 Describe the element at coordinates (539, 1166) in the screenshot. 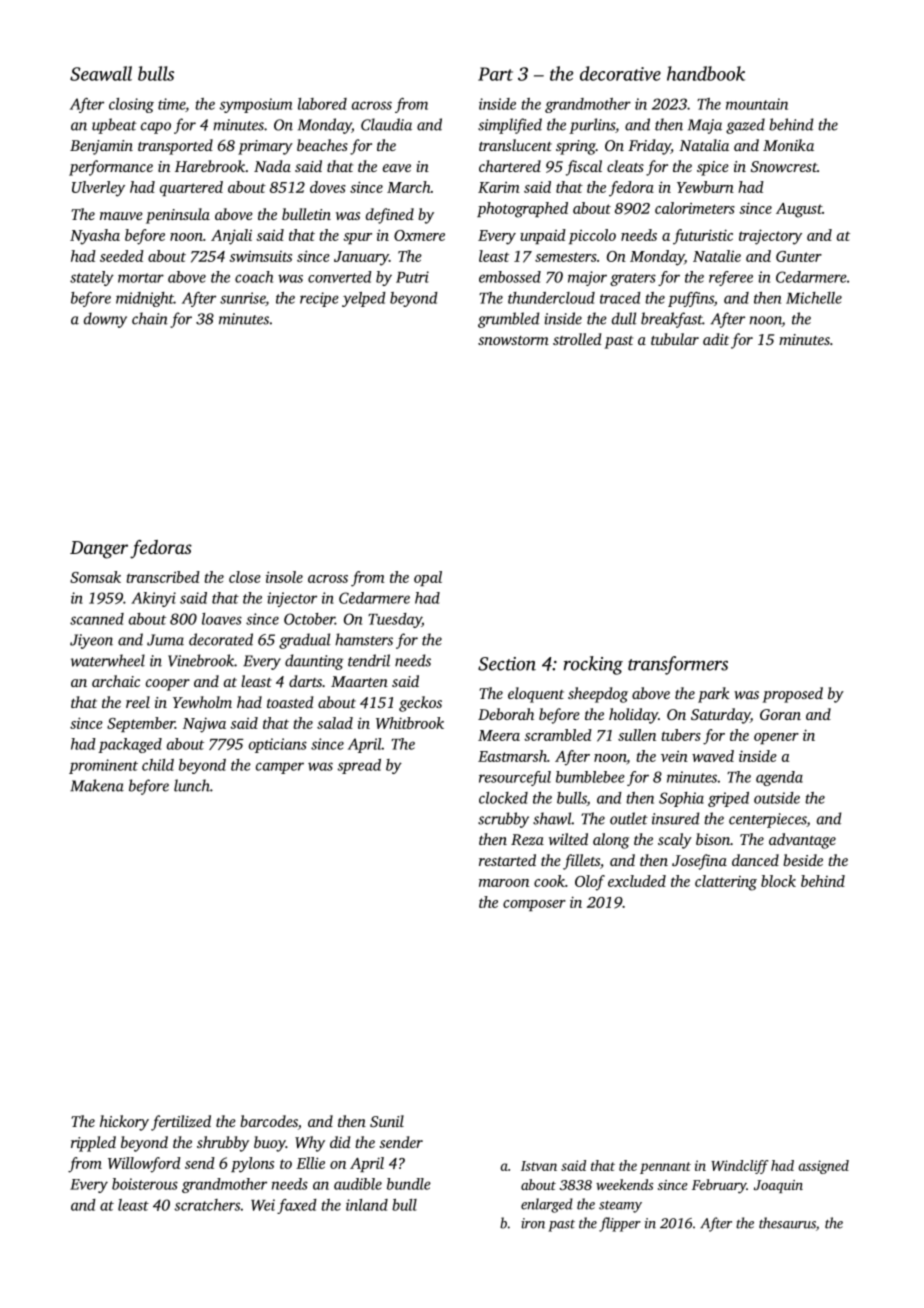

I see `Istvan` at that location.
